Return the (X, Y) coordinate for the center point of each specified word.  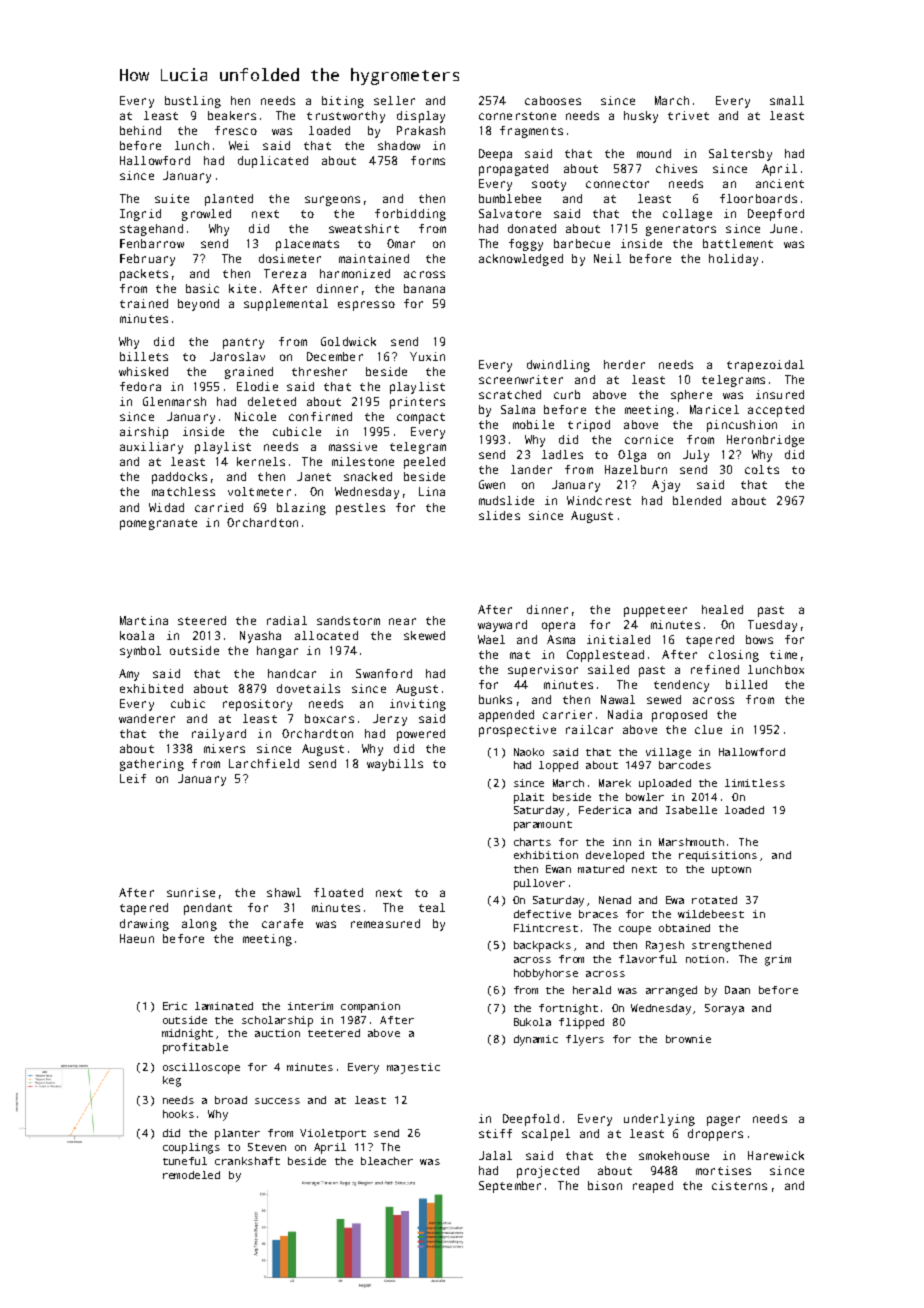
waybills (395, 765)
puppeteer (655, 611)
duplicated (273, 162)
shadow (399, 145)
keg (172, 1081)
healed (722, 609)
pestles (360, 509)
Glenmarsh (174, 401)
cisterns (739, 1185)
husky (641, 117)
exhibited (151, 688)
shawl (284, 892)
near (402, 621)
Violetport (333, 1134)
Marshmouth (691, 842)
